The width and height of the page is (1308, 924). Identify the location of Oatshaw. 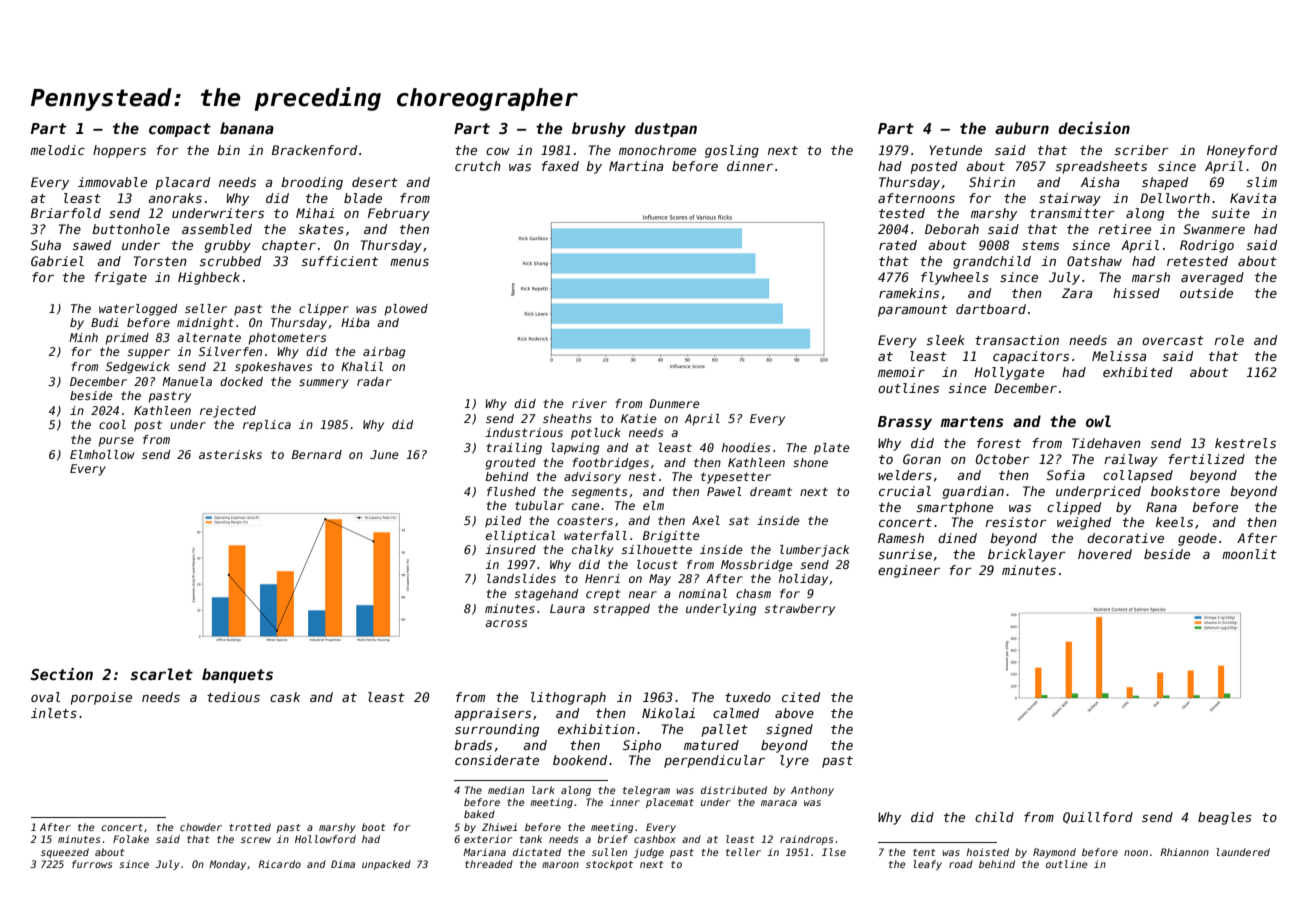
(1094, 261).
